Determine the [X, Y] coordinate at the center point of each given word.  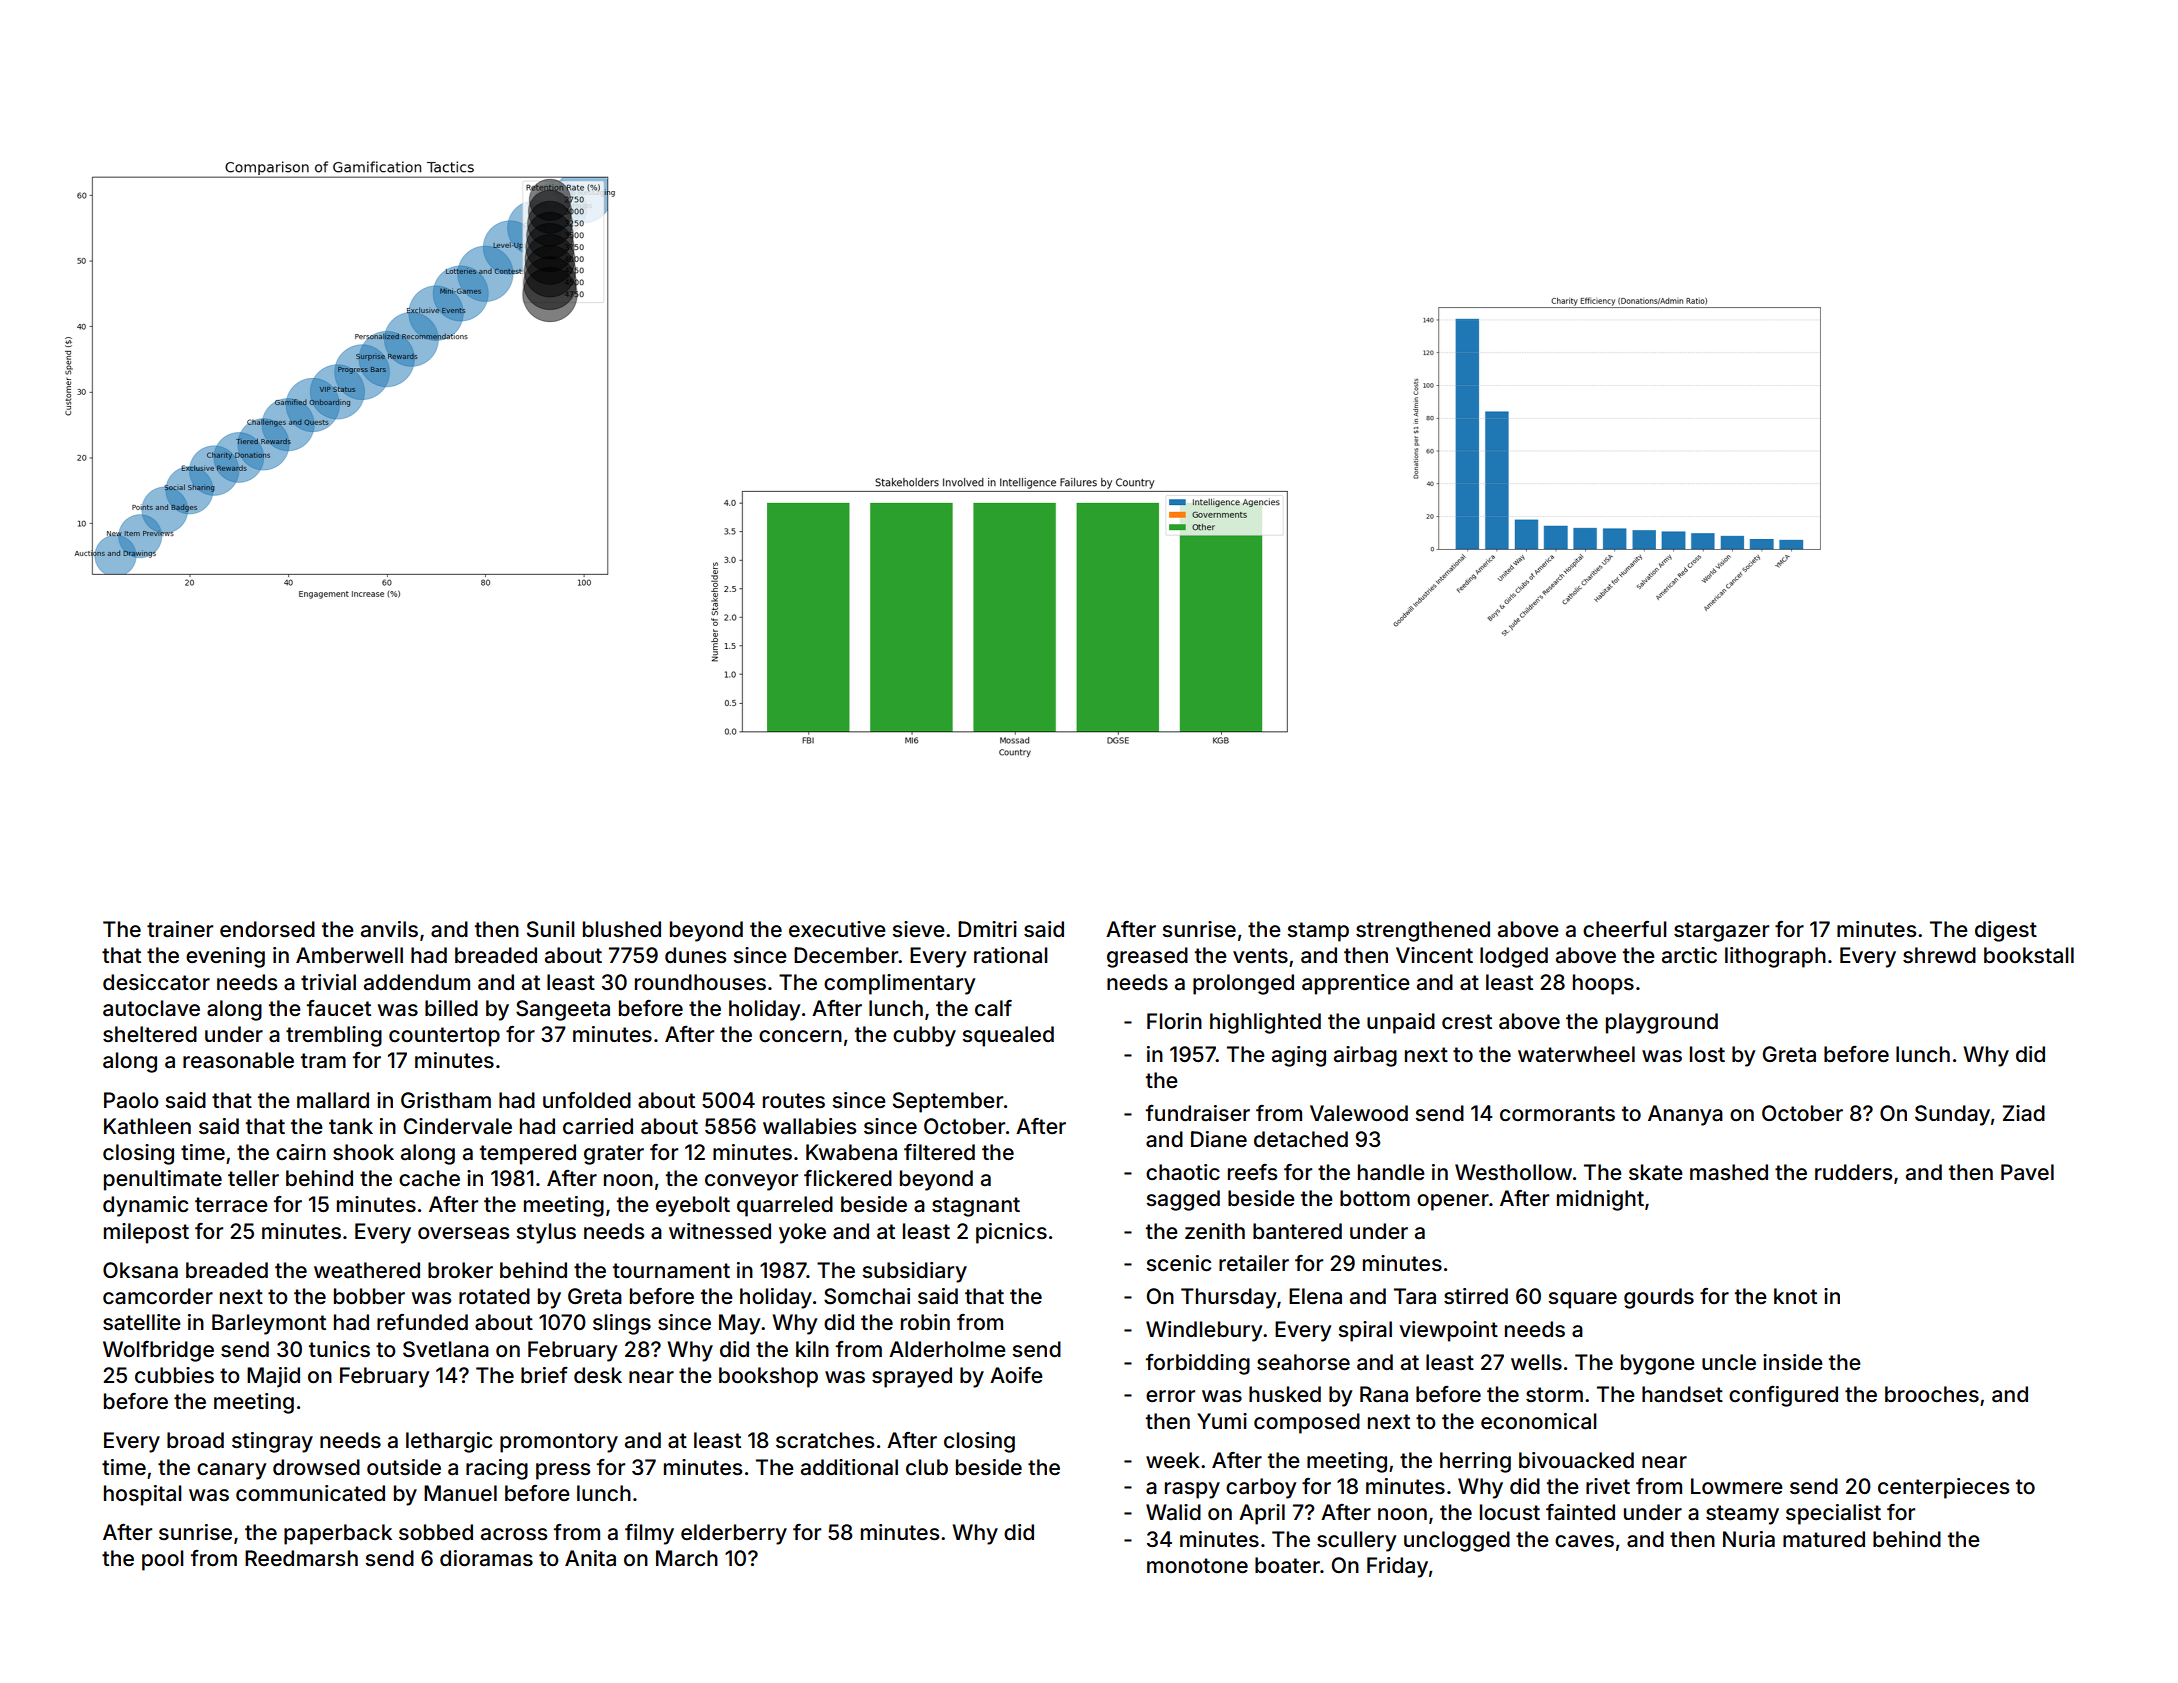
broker [460, 1270]
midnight [1600, 1200]
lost [1707, 1054]
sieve [918, 929]
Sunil [551, 929]
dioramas [486, 1558]
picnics [1011, 1233]
